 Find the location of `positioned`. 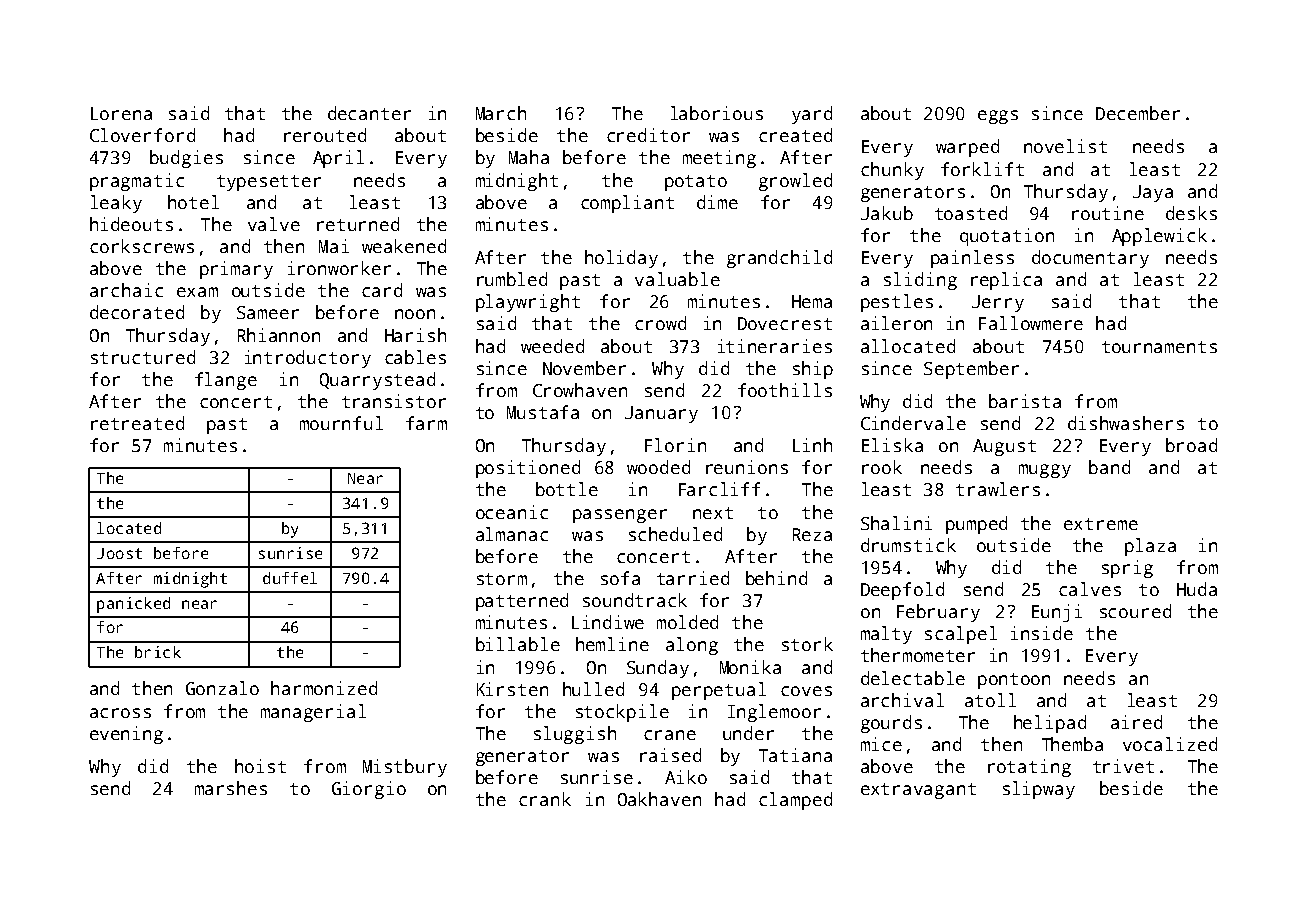

positioned is located at coordinates (528, 469).
